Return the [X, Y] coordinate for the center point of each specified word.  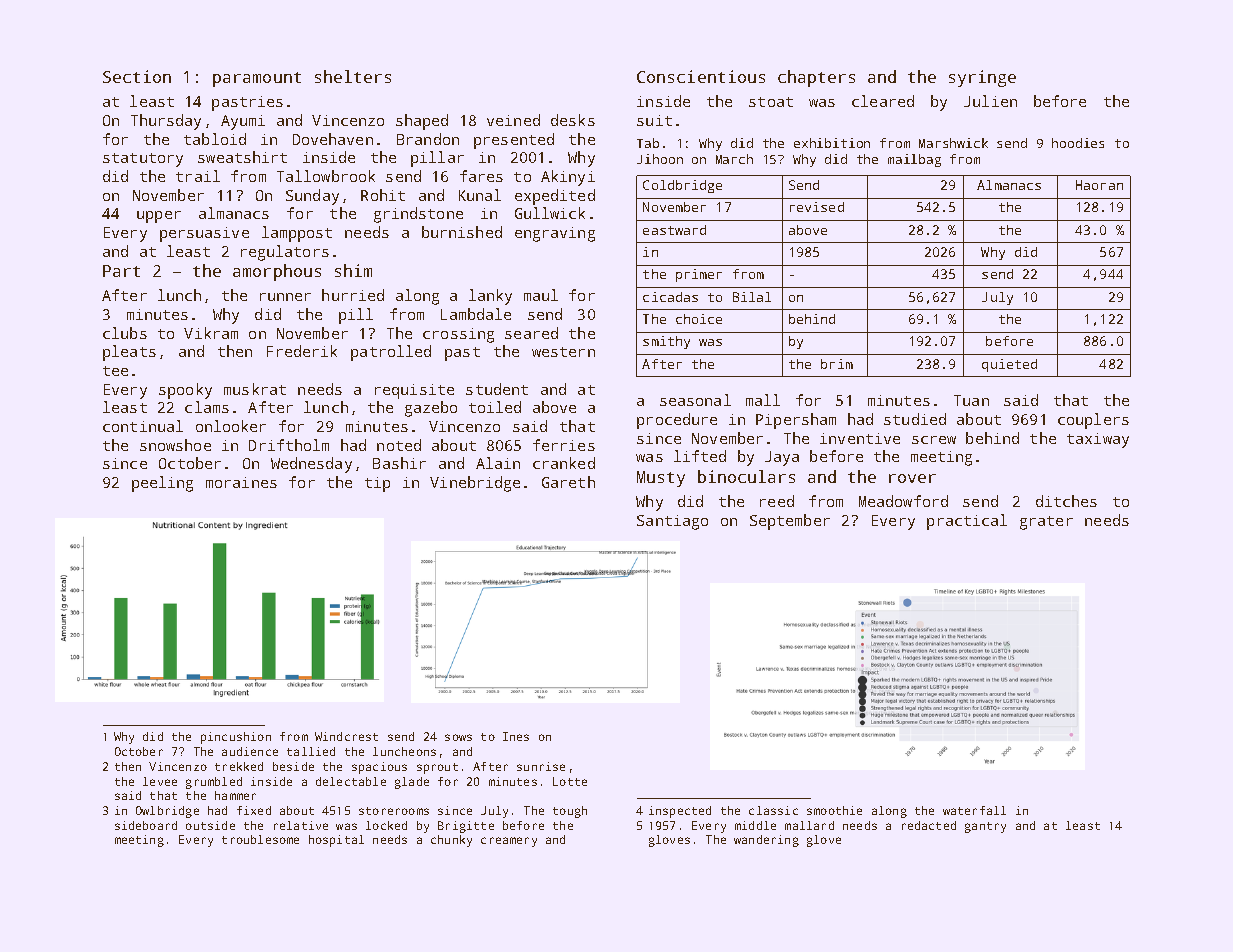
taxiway [1098, 440]
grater [1046, 523]
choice [699, 319]
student [497, 389]
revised [817, 207]
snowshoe [175, 445]
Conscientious [701, 76]
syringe [982, 78]
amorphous [277, 272]
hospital [336, 841]
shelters [353, 76]
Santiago [672, 522]
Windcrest [346, 736]
